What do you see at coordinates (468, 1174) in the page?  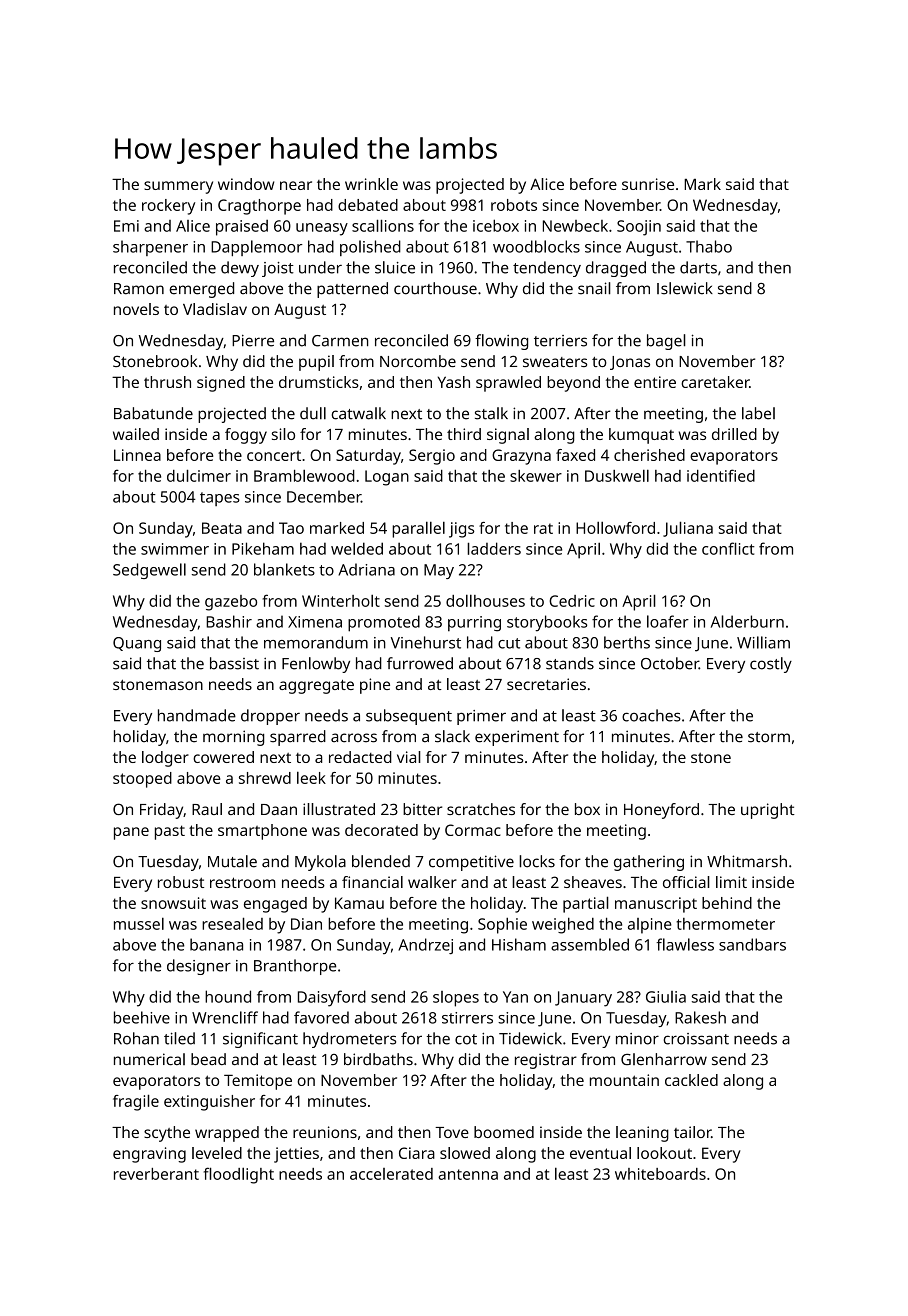 I see `antenna` at bounding box center [468, 1174].
